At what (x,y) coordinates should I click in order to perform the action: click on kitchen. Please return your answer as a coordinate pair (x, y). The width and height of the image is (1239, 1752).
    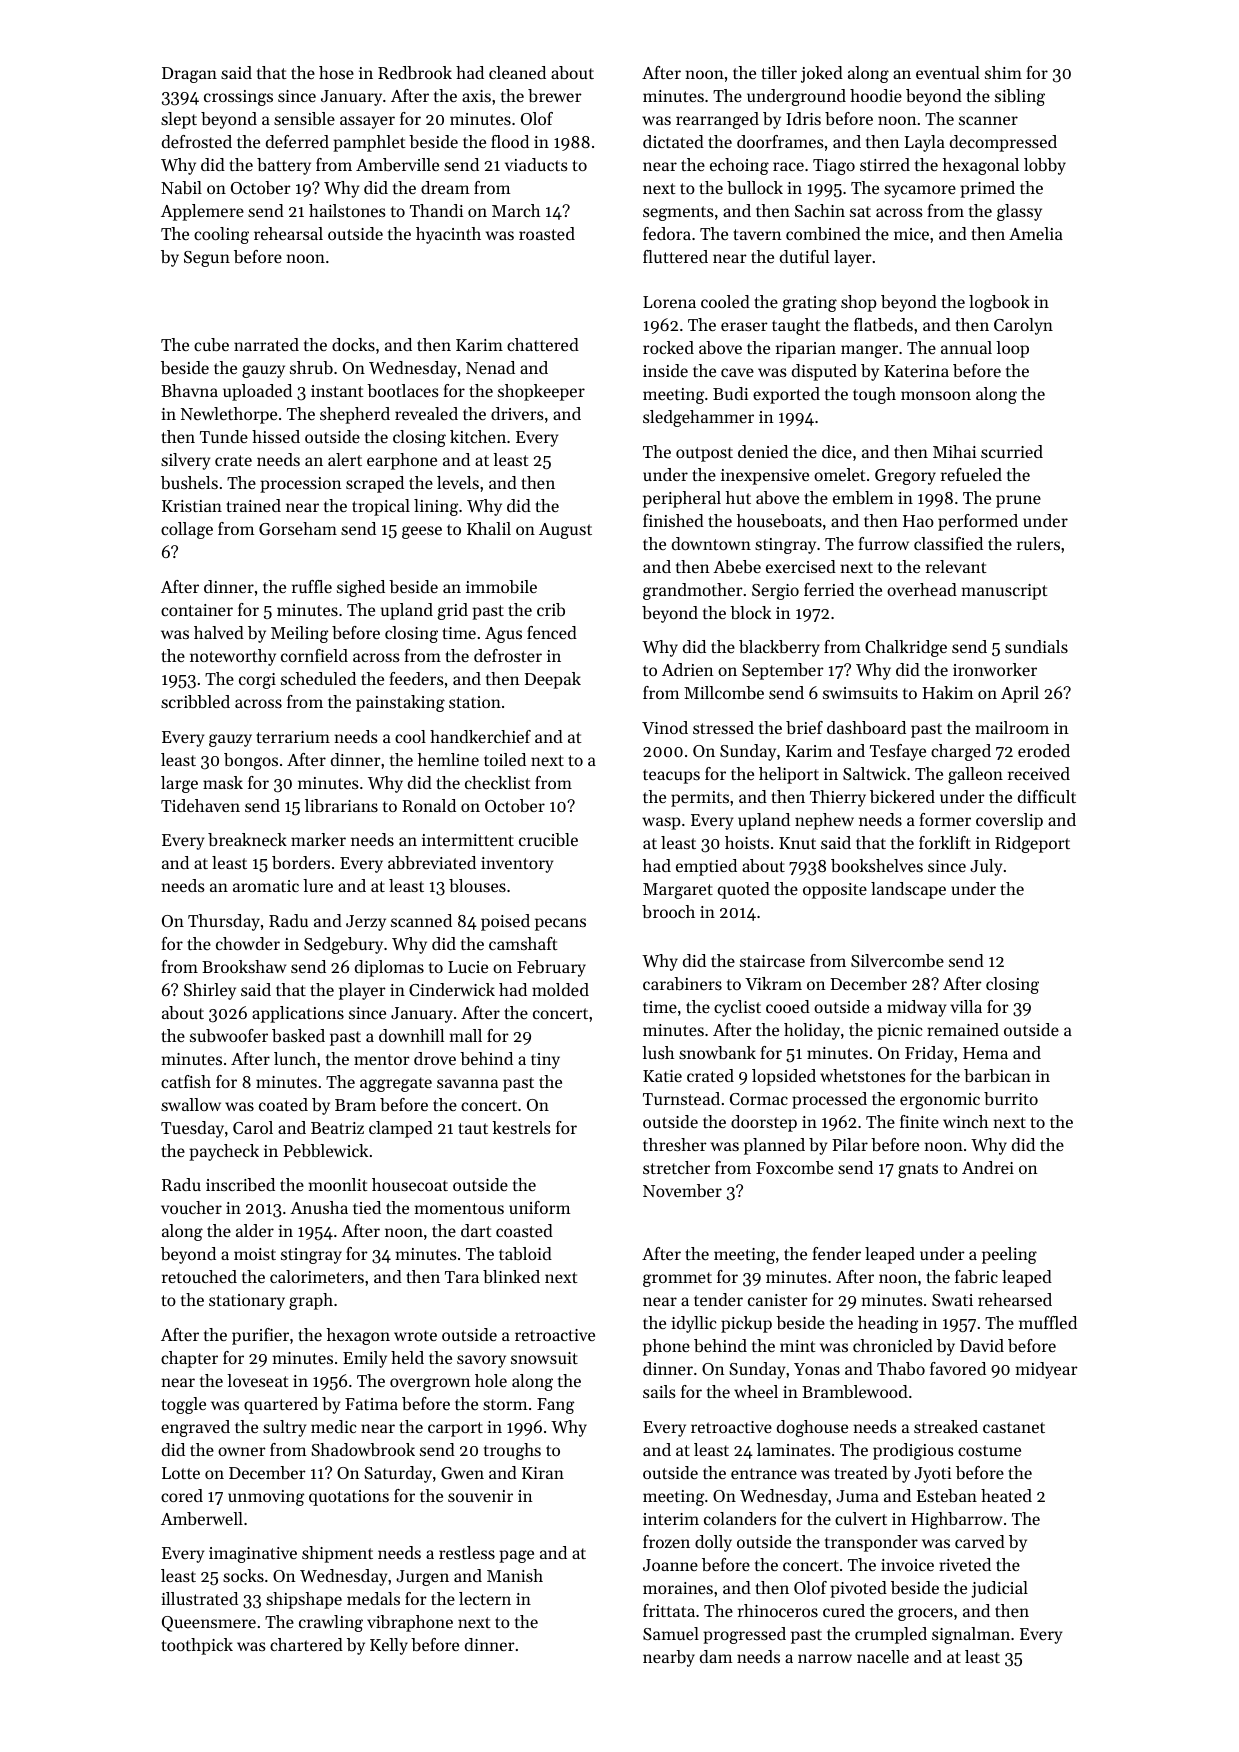
    Looking at the image, I should click on (478, 436).
